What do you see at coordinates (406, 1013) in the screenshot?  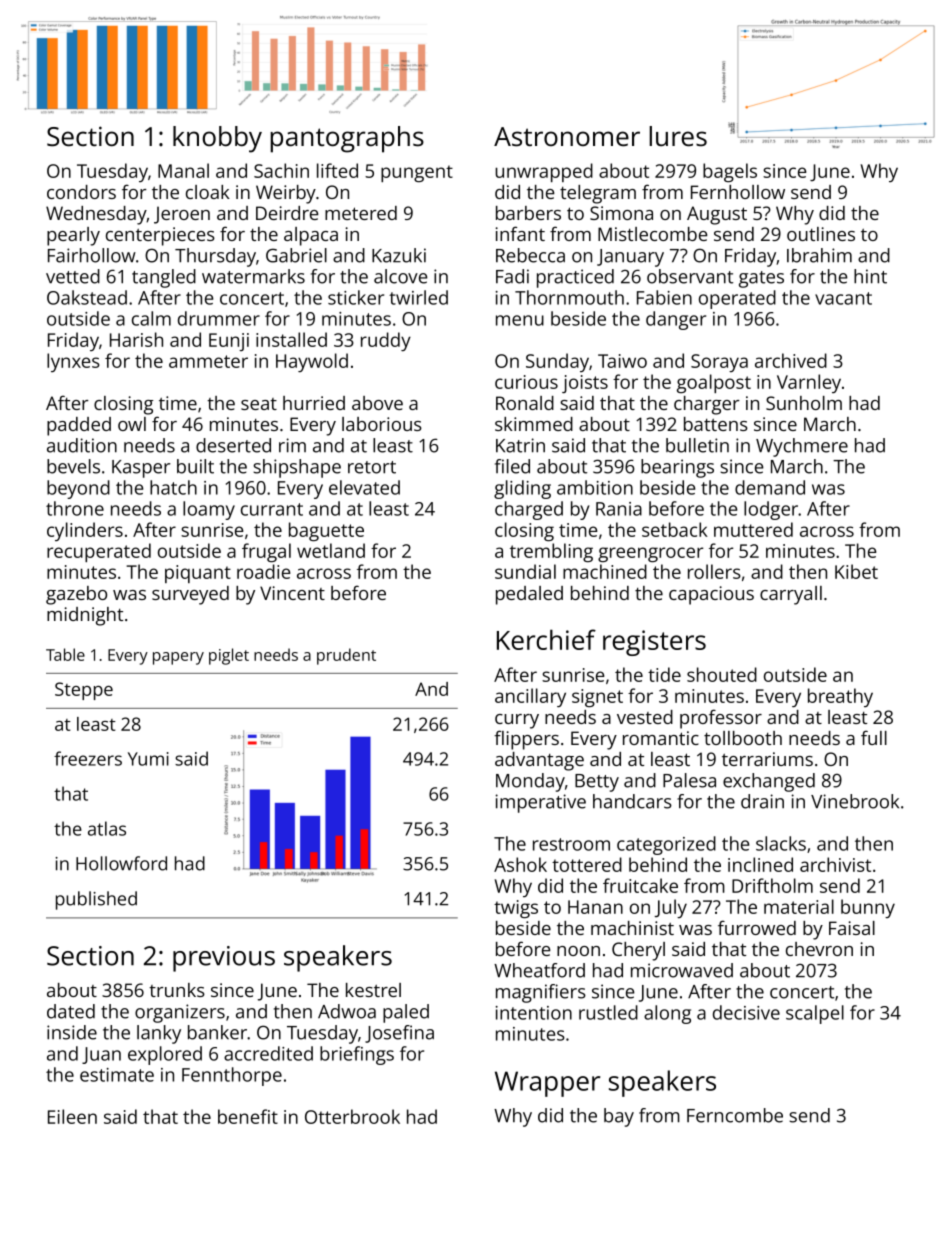 I see `paled` at bounding box center [406, 1013].
